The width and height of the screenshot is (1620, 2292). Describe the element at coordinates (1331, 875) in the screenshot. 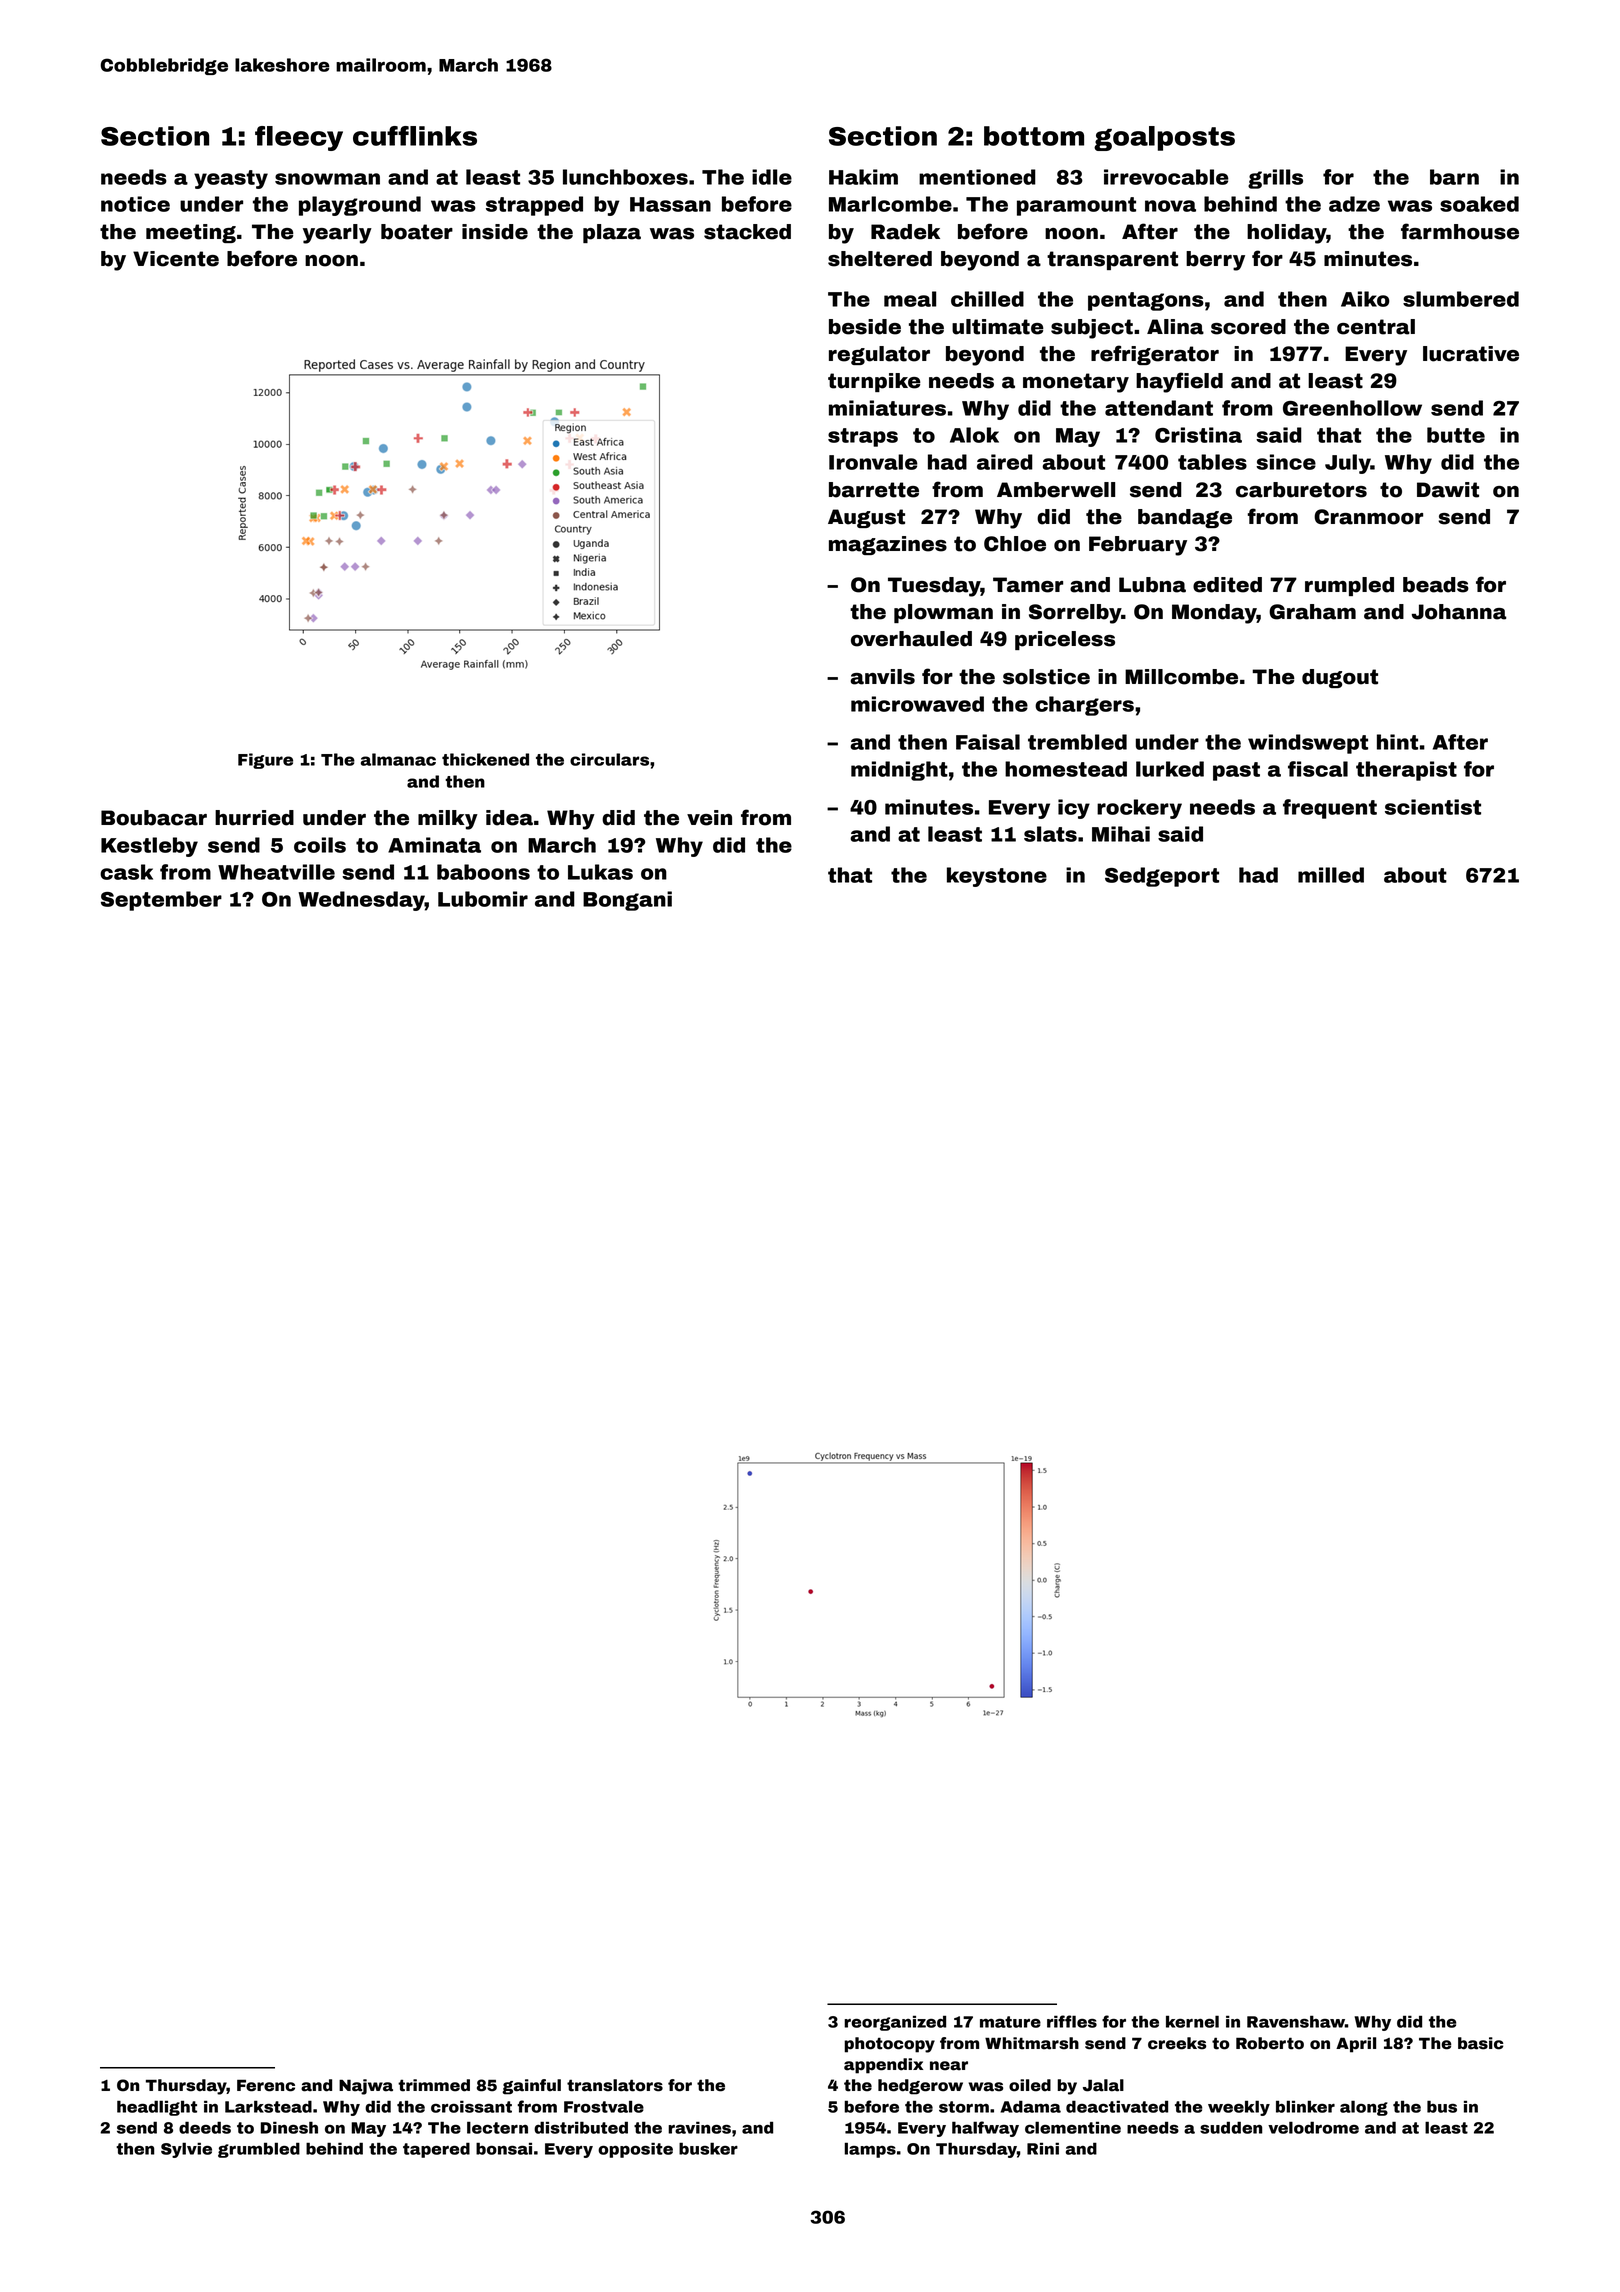

I see `milled` at that location.
